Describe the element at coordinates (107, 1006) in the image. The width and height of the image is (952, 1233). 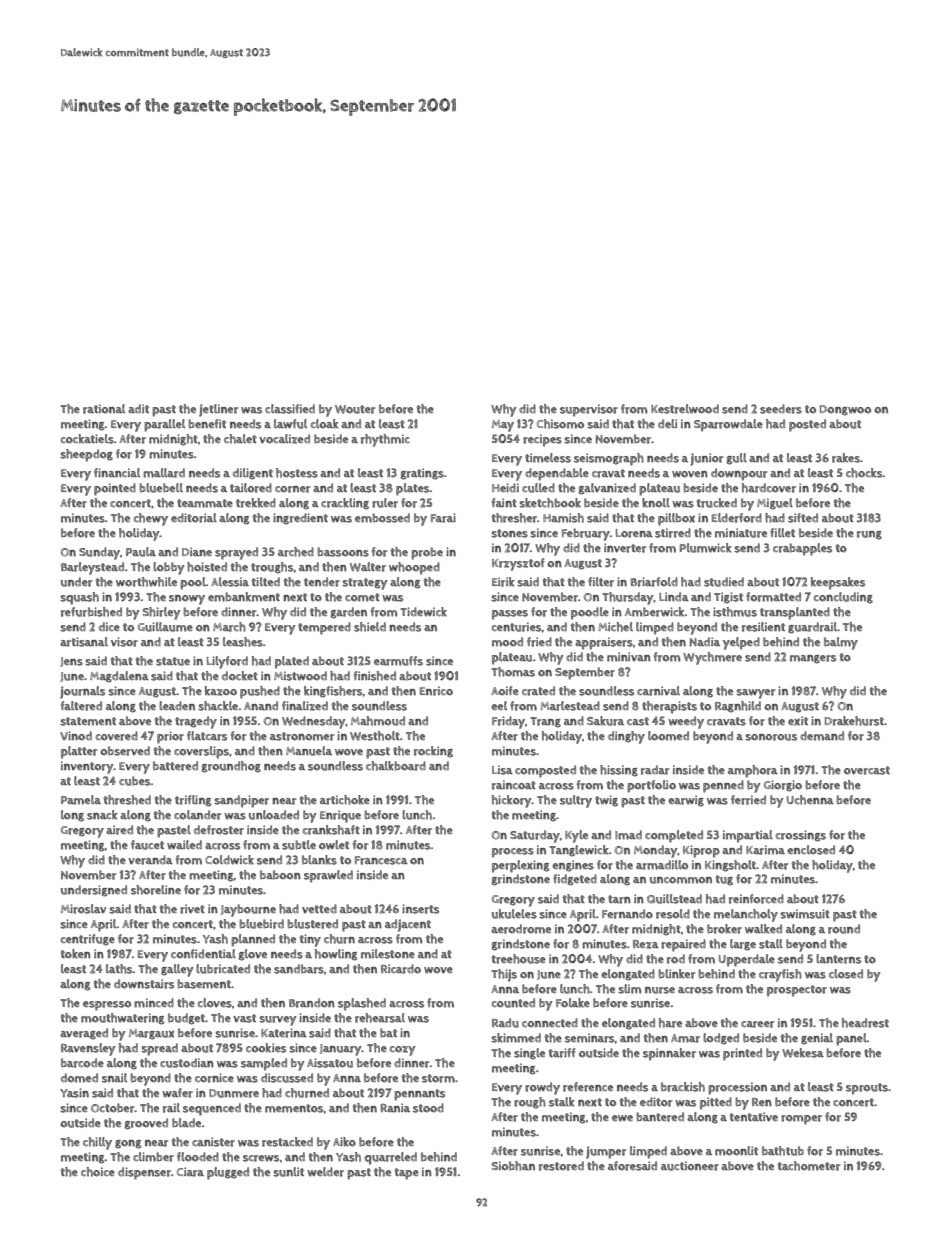
I see `espresso` at that location.
